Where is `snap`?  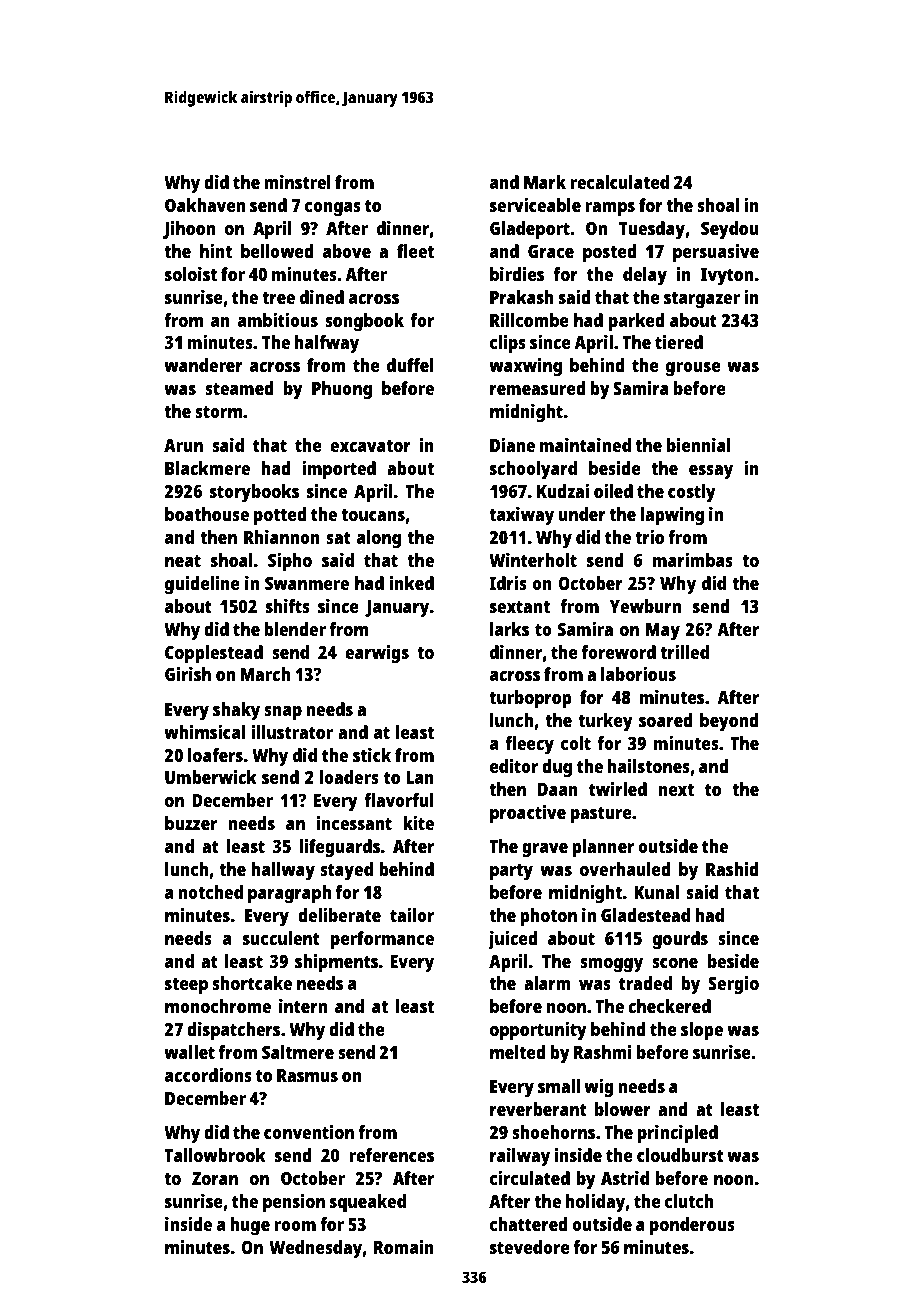
snap is located at coordinates (283, 713).
